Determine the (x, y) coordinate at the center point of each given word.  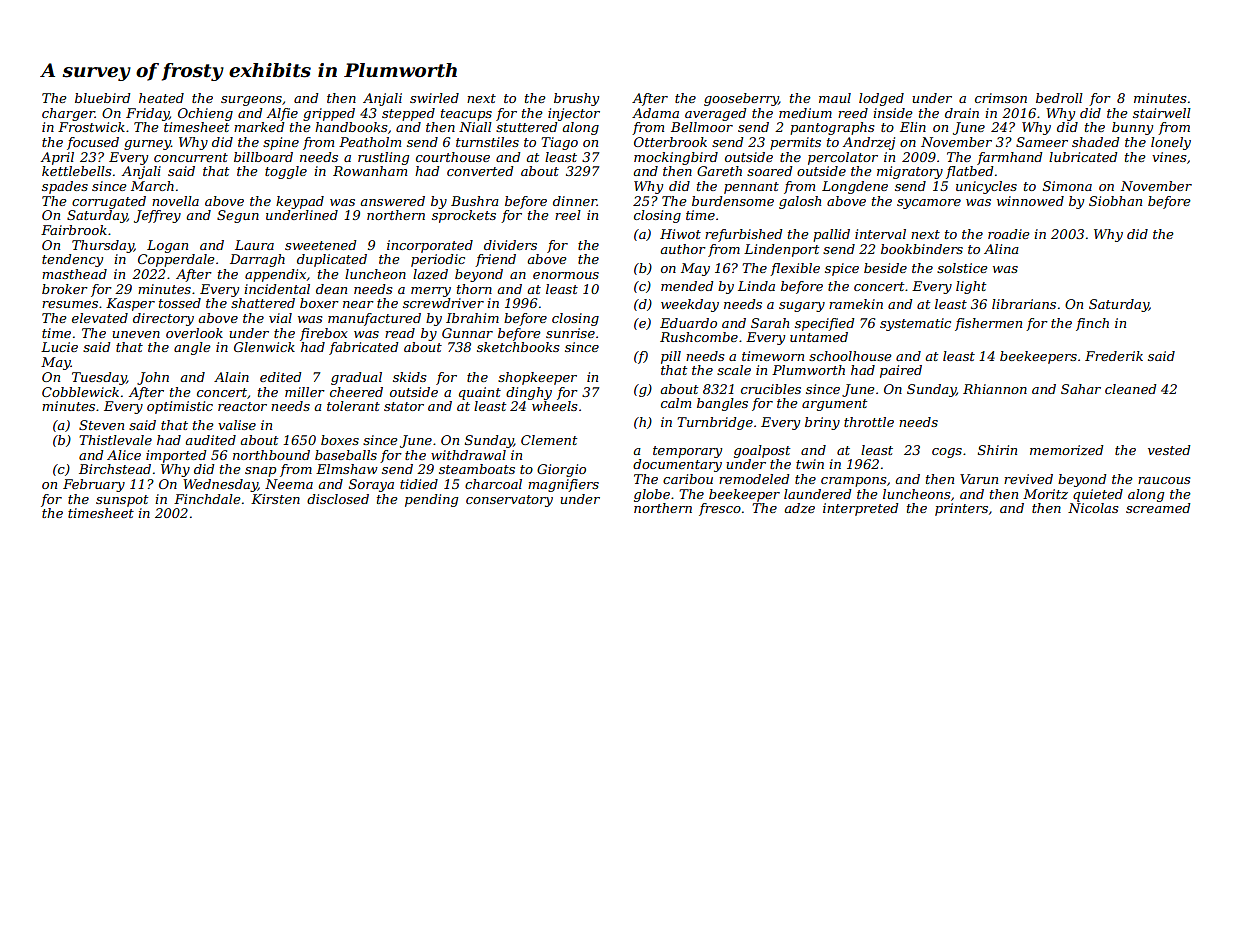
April (57, 158)
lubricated (1083, 157)
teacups (466, 115)
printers (961, 509)
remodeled (754, 479)
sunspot (122, 501)
